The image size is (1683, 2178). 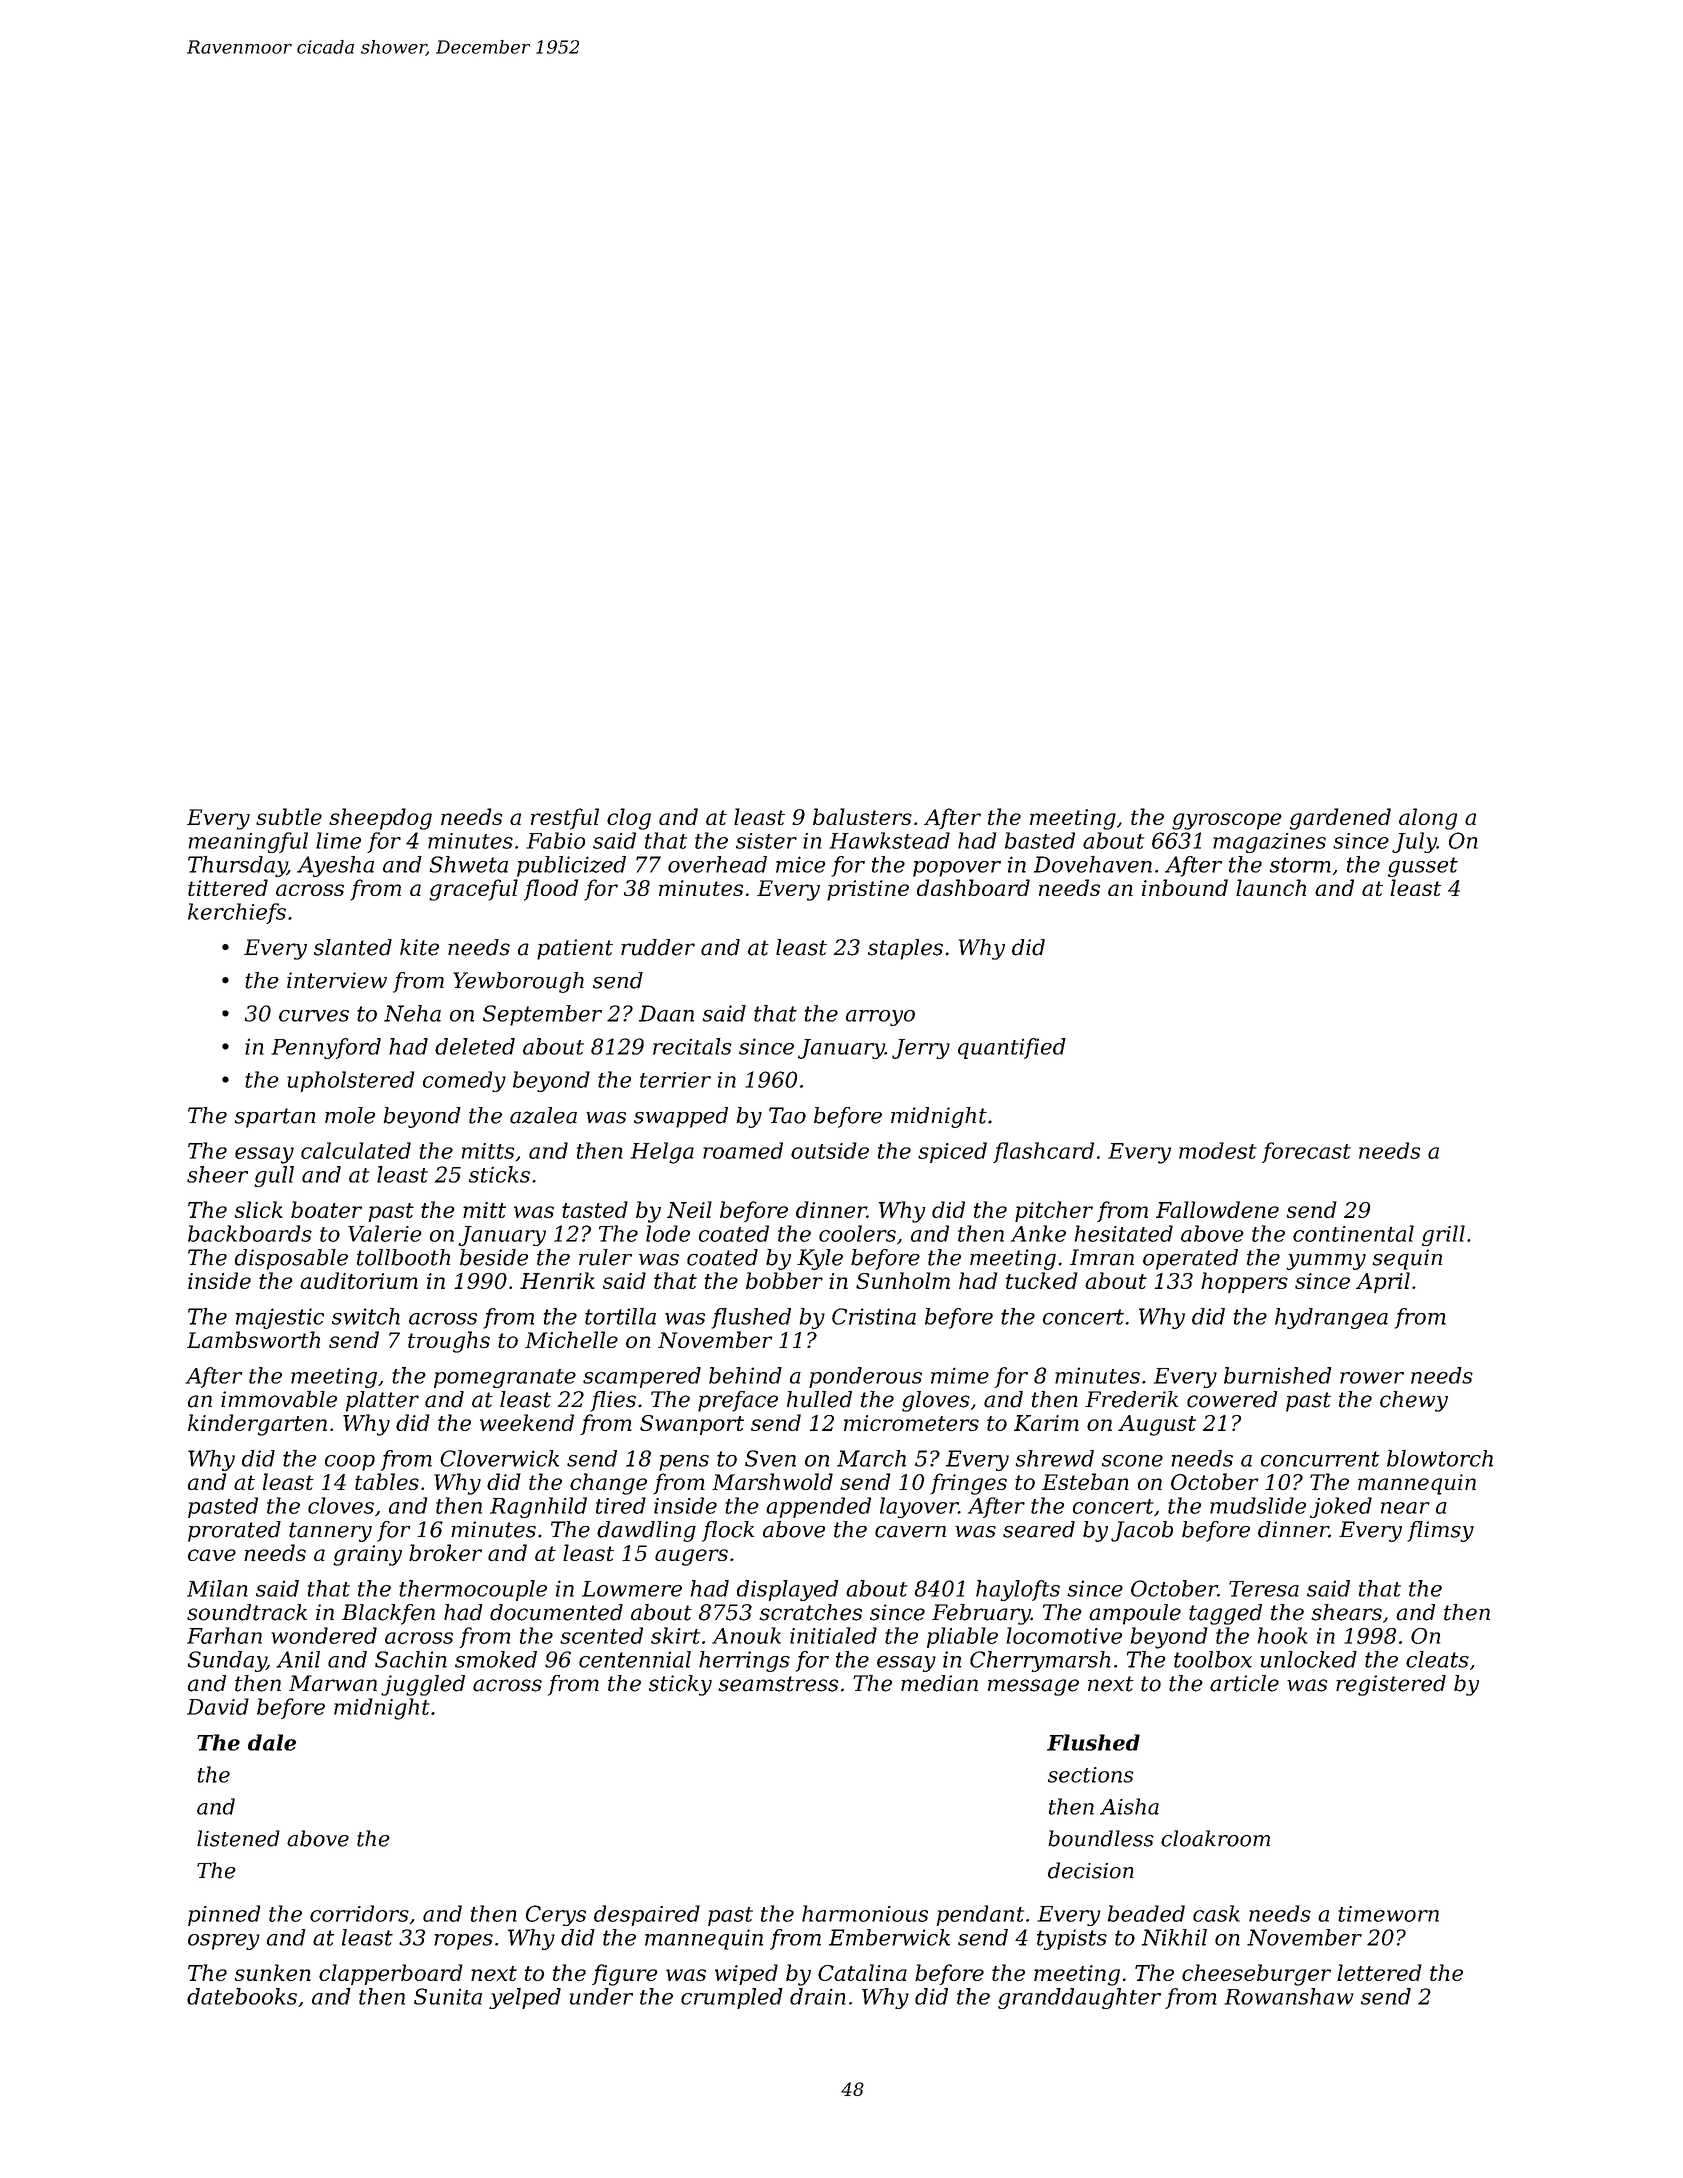 I want to click on along, so click(x=1428, y=819).
